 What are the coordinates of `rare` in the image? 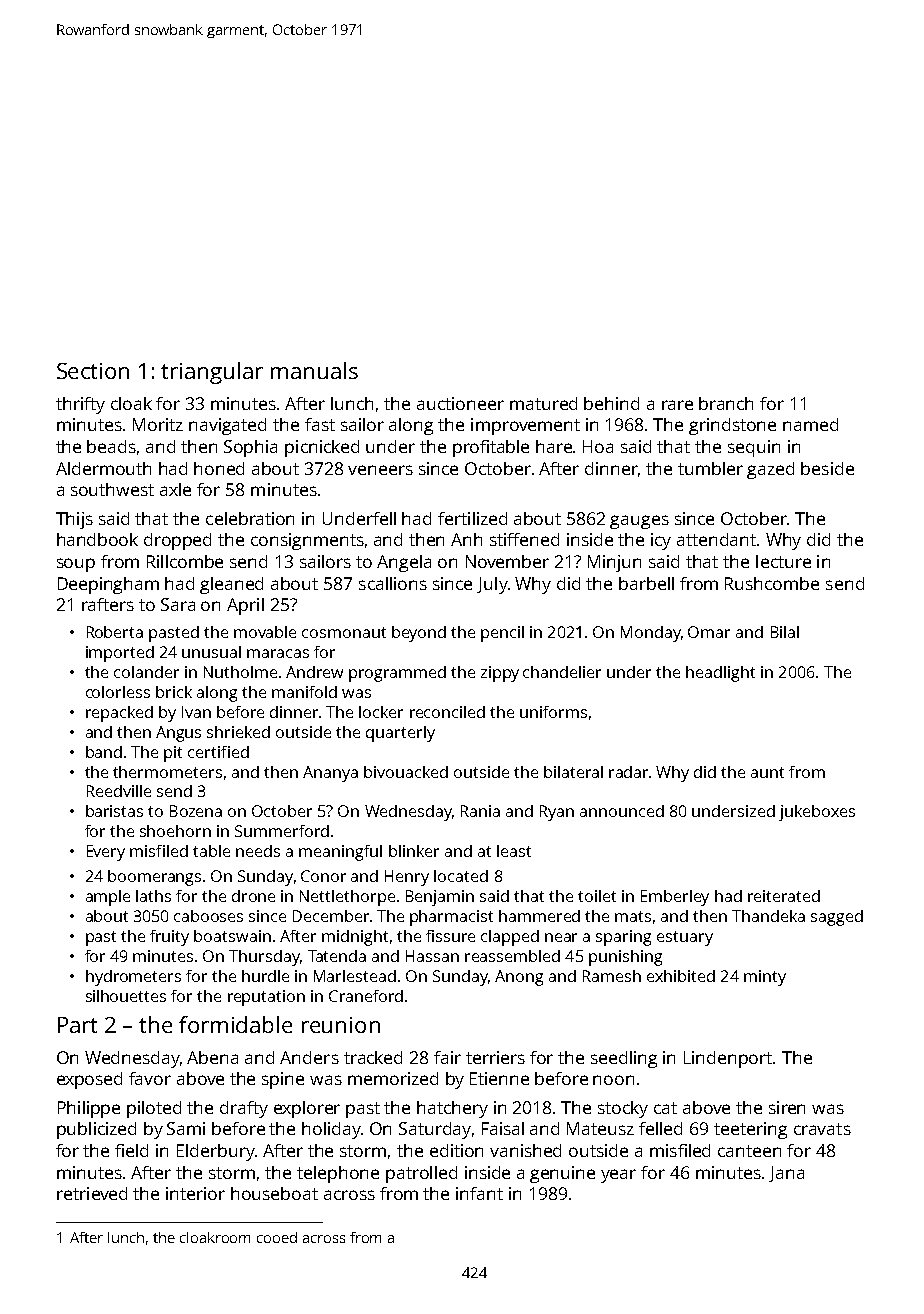 It's located at (677, 405).
